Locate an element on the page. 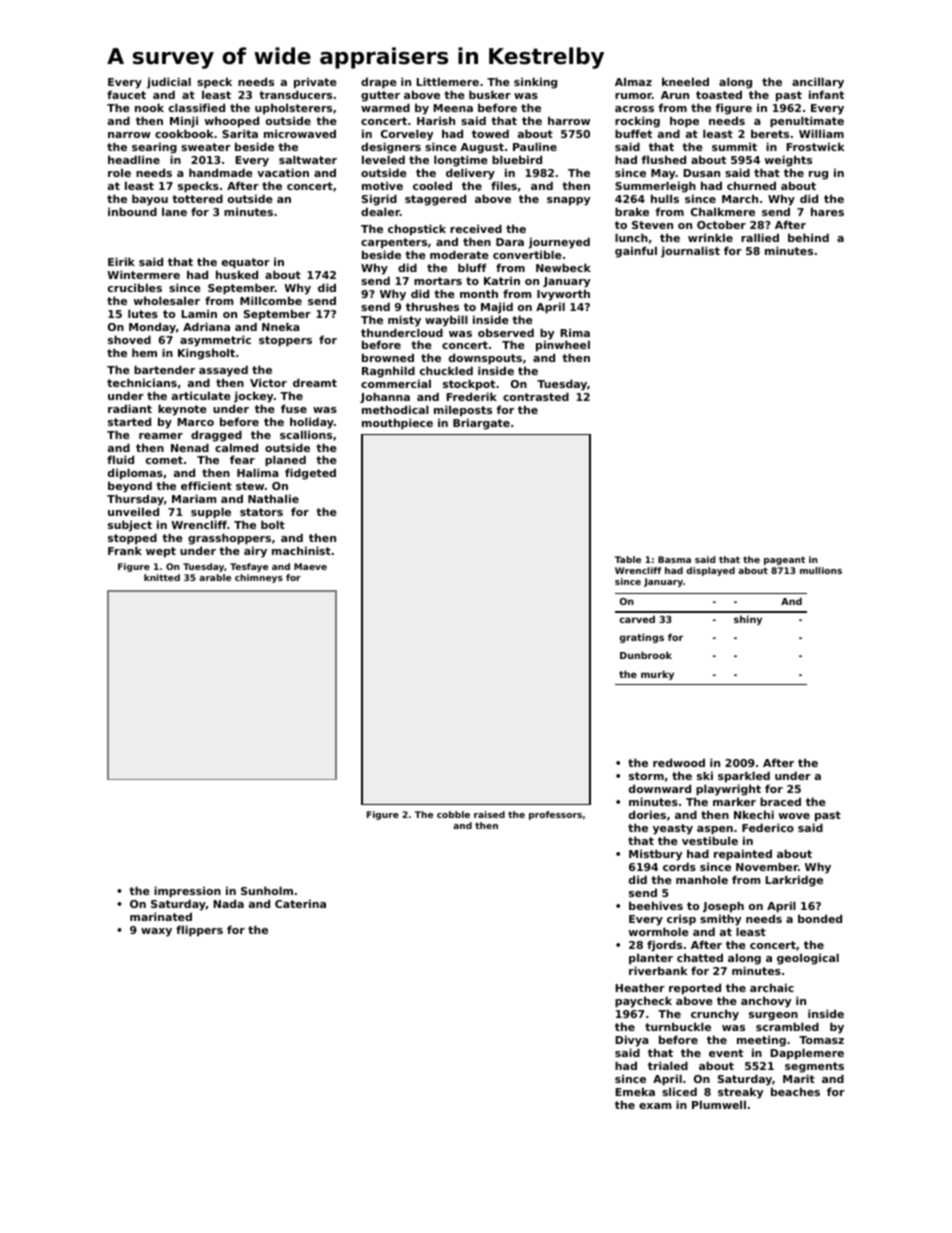 The image size is (952, 1233). ancillary is located at coordinates (818, 83).
